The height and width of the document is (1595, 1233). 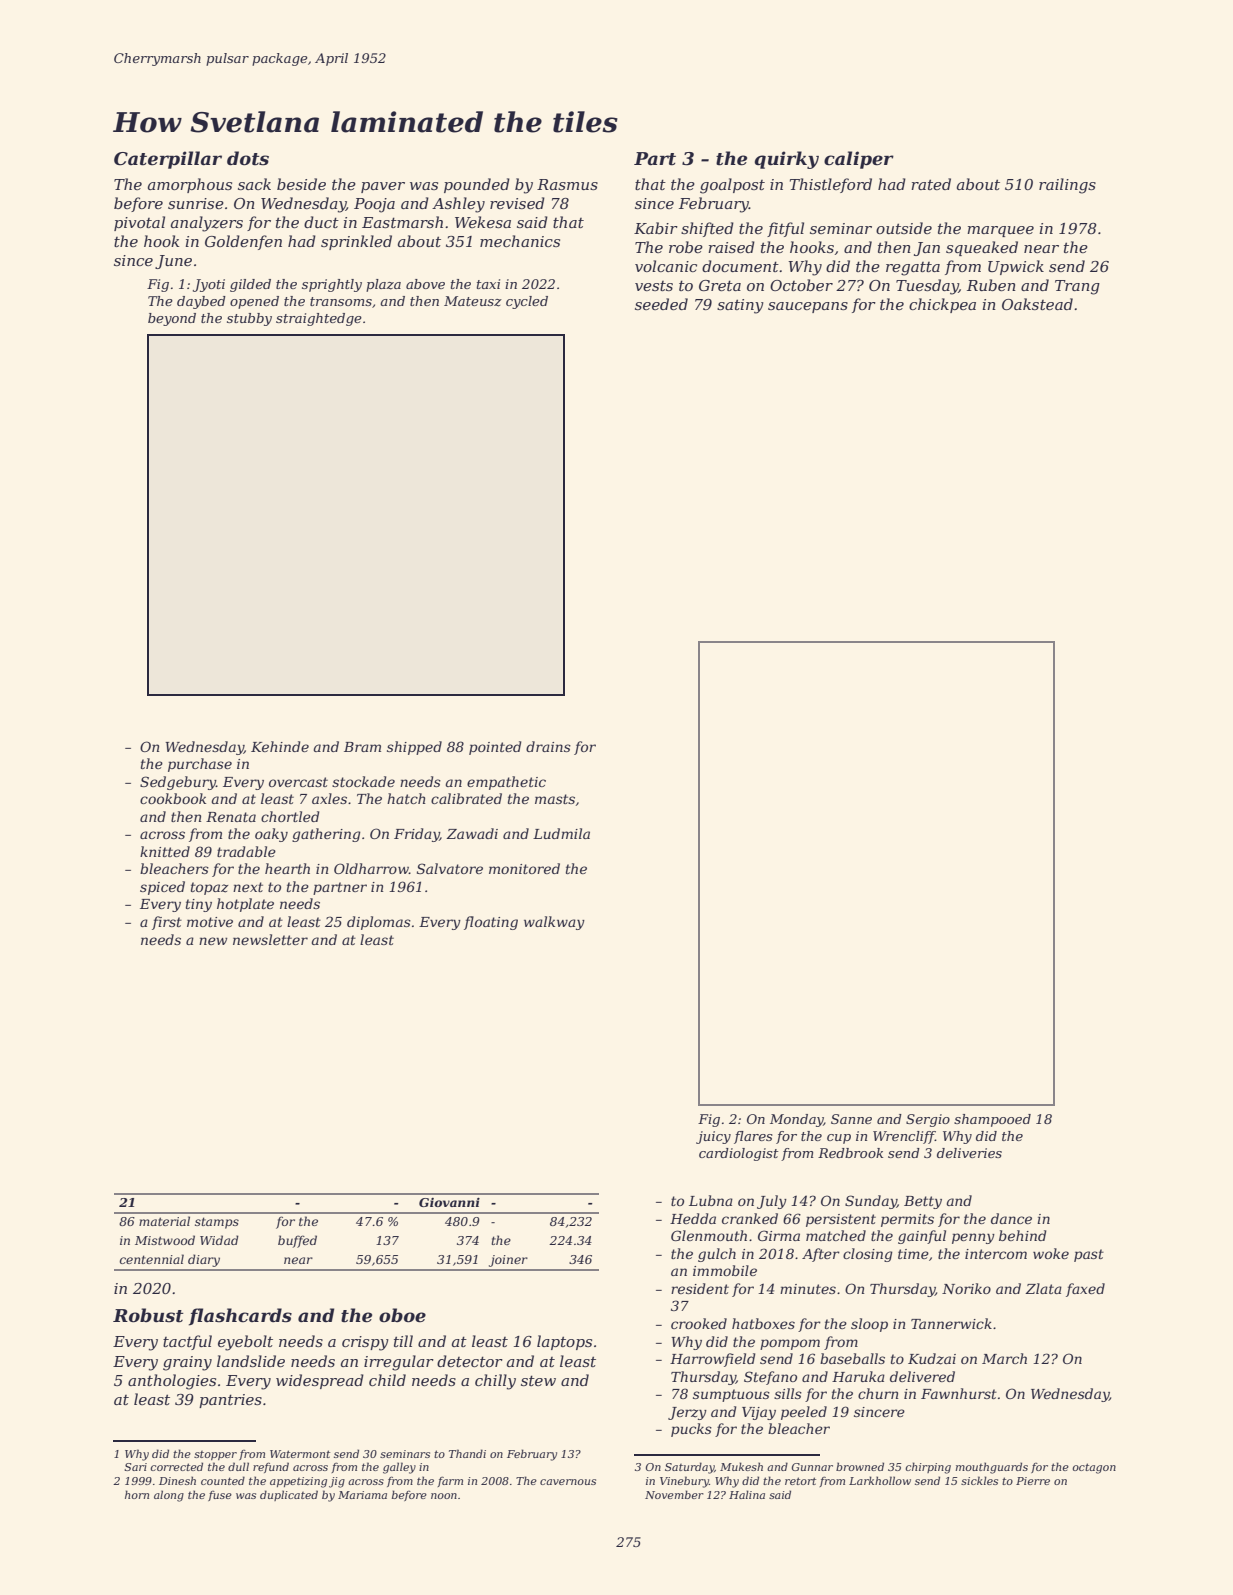 I want to click on Mateusz, so click(x=473, y=301).
